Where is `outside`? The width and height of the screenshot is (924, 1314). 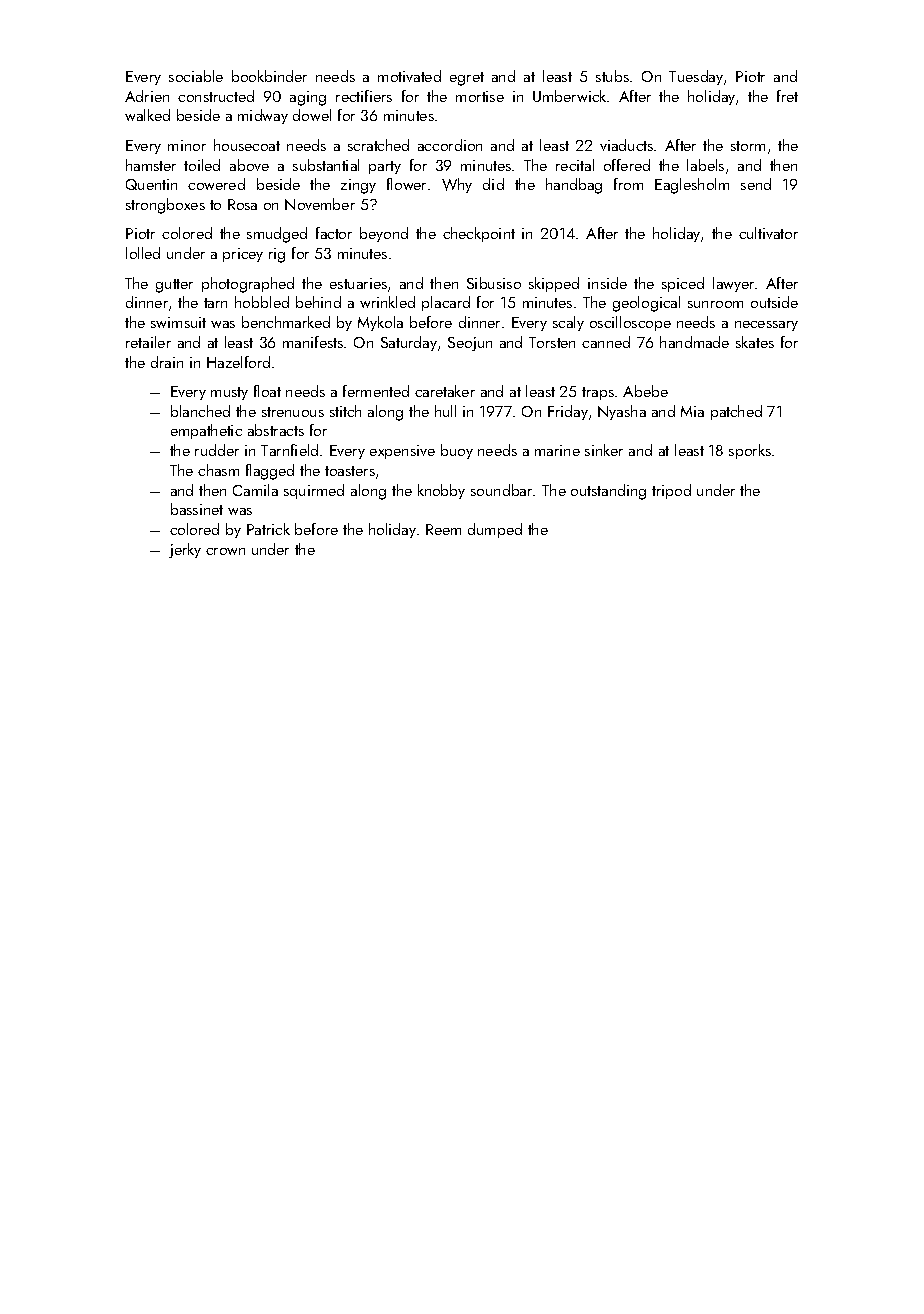 outside is located at coordinates (774, 302).
